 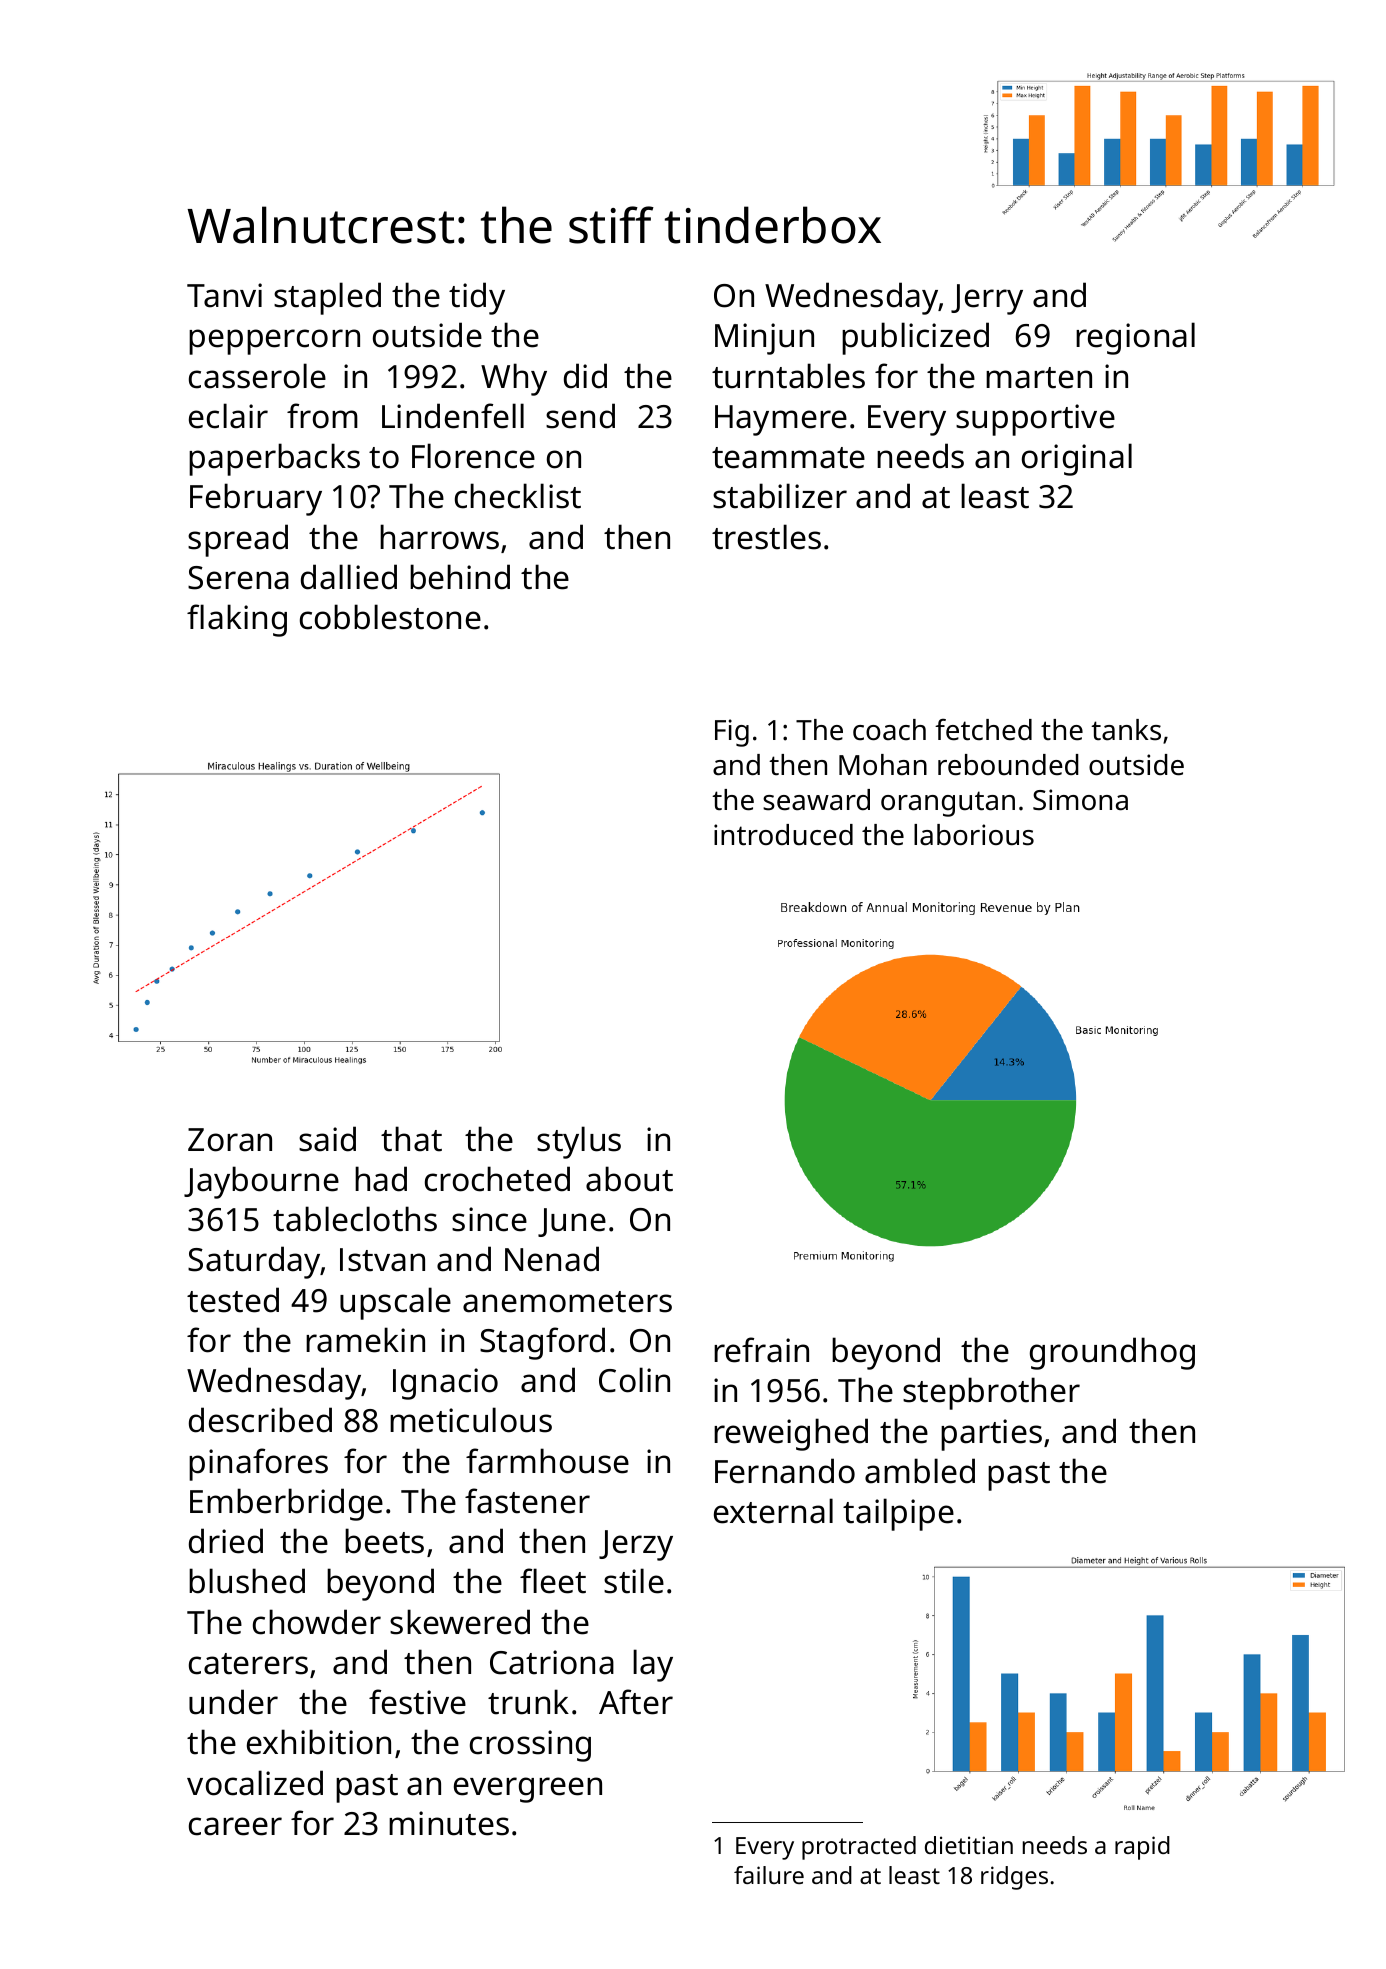 I want to click on groundhog, so click(x=1112, y=1353).
